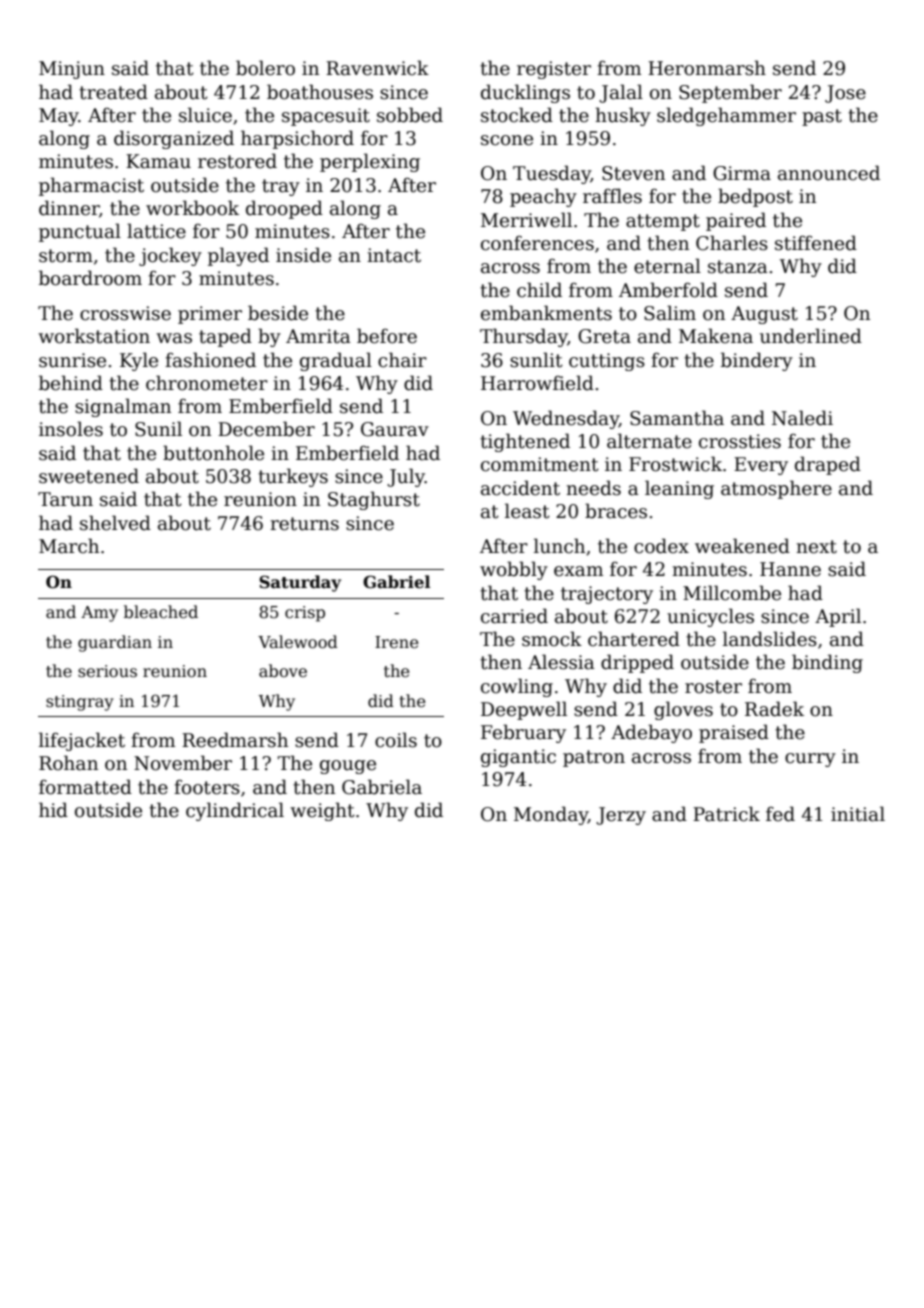 This image has height=1308, width=924. What do you see at coordinates (621, 93) in the image?
I see `Jalal` at bounding box center [621, 93].
